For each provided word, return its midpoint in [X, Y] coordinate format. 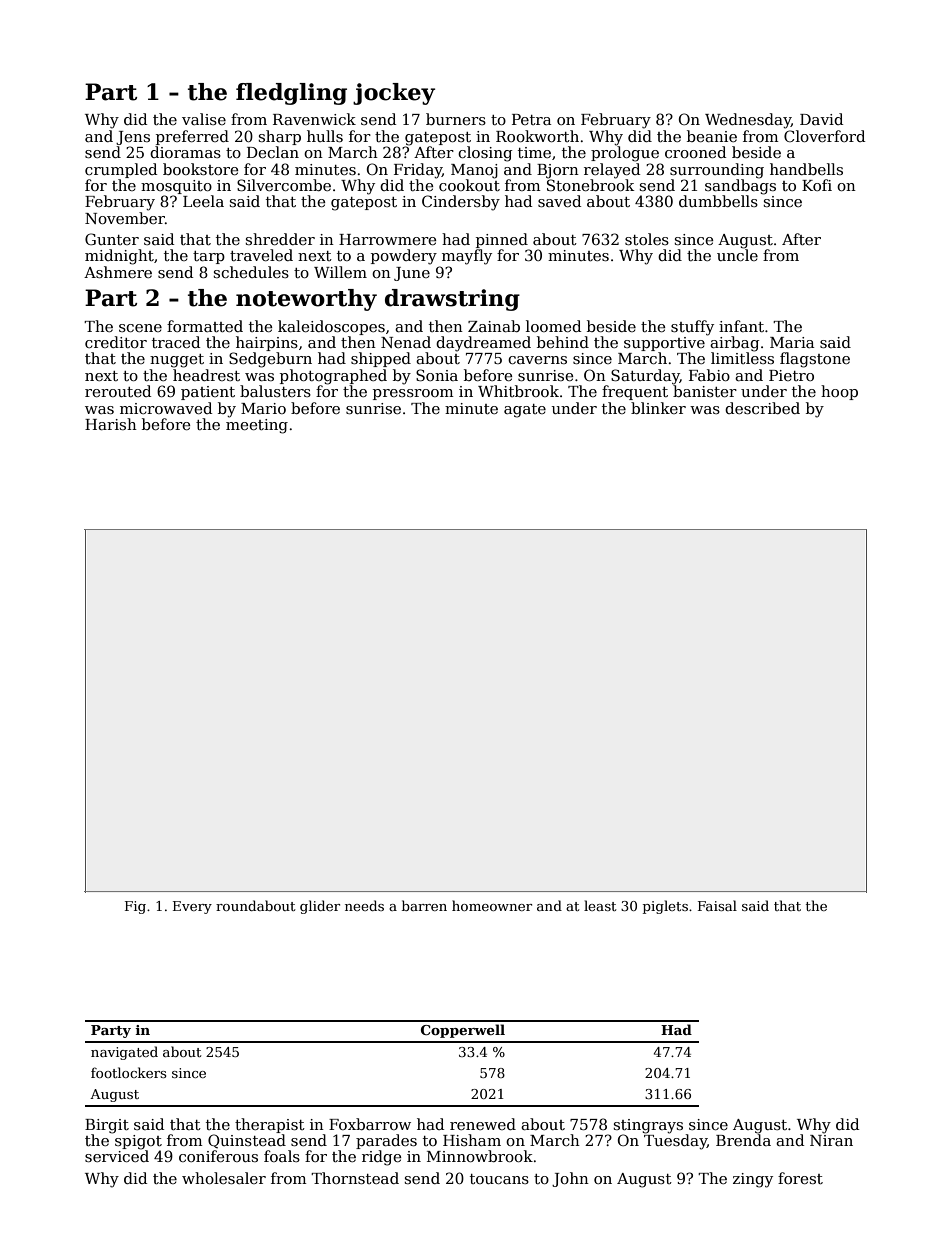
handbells [806, 169]
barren [424, 905]
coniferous [218, 1156]
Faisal [717, 905]
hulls [325, 136]
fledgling [291, 94]
